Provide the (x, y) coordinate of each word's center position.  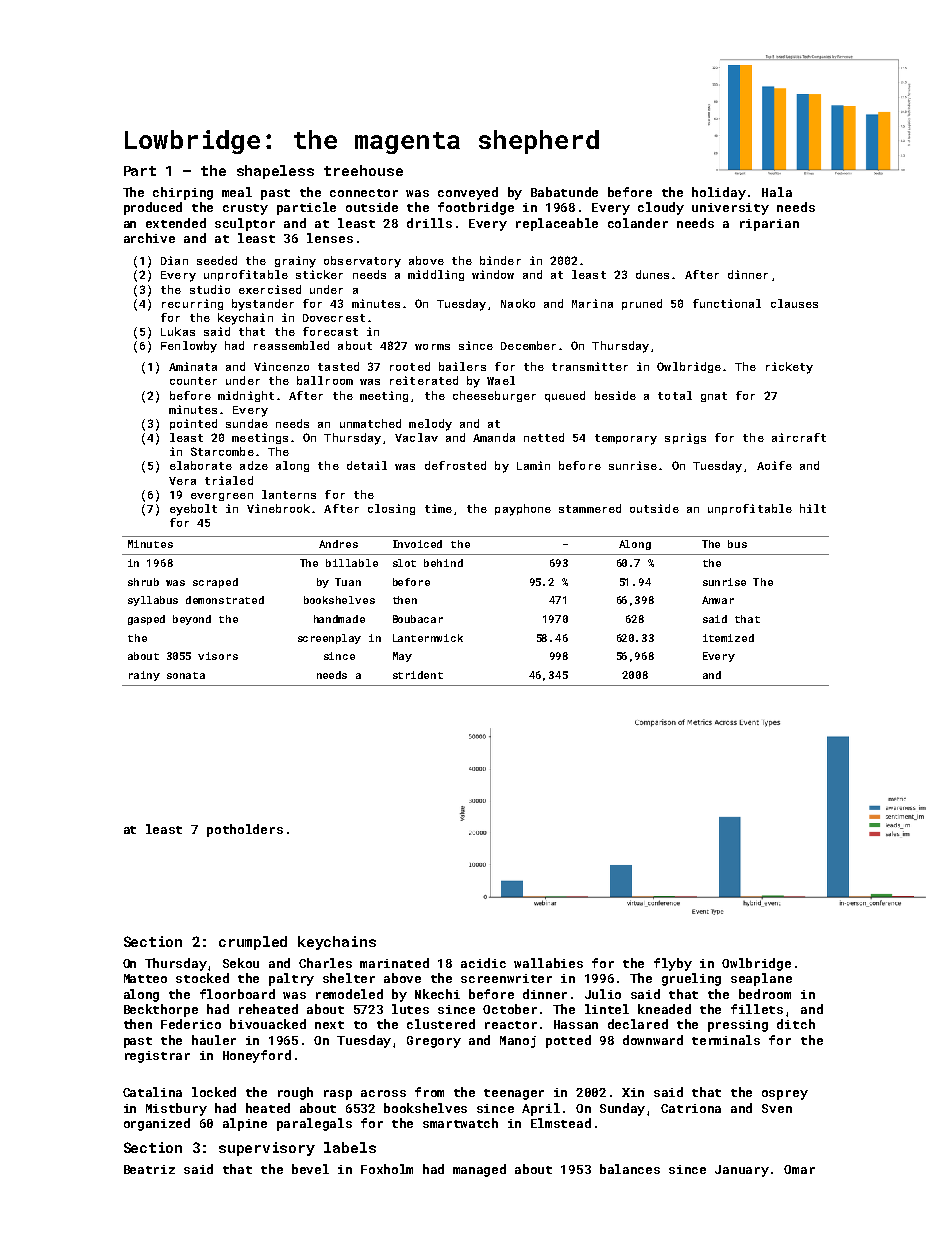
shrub (143, 582)
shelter (349, 978)
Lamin (533, 465)
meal (237, 192)
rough (295, 1093)
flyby (673, 964)
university (730, 209)
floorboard (237, 994)
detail (367, 465)
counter (193, 381)
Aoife (774, 465)
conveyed (468, 193)
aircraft (799, 437)
